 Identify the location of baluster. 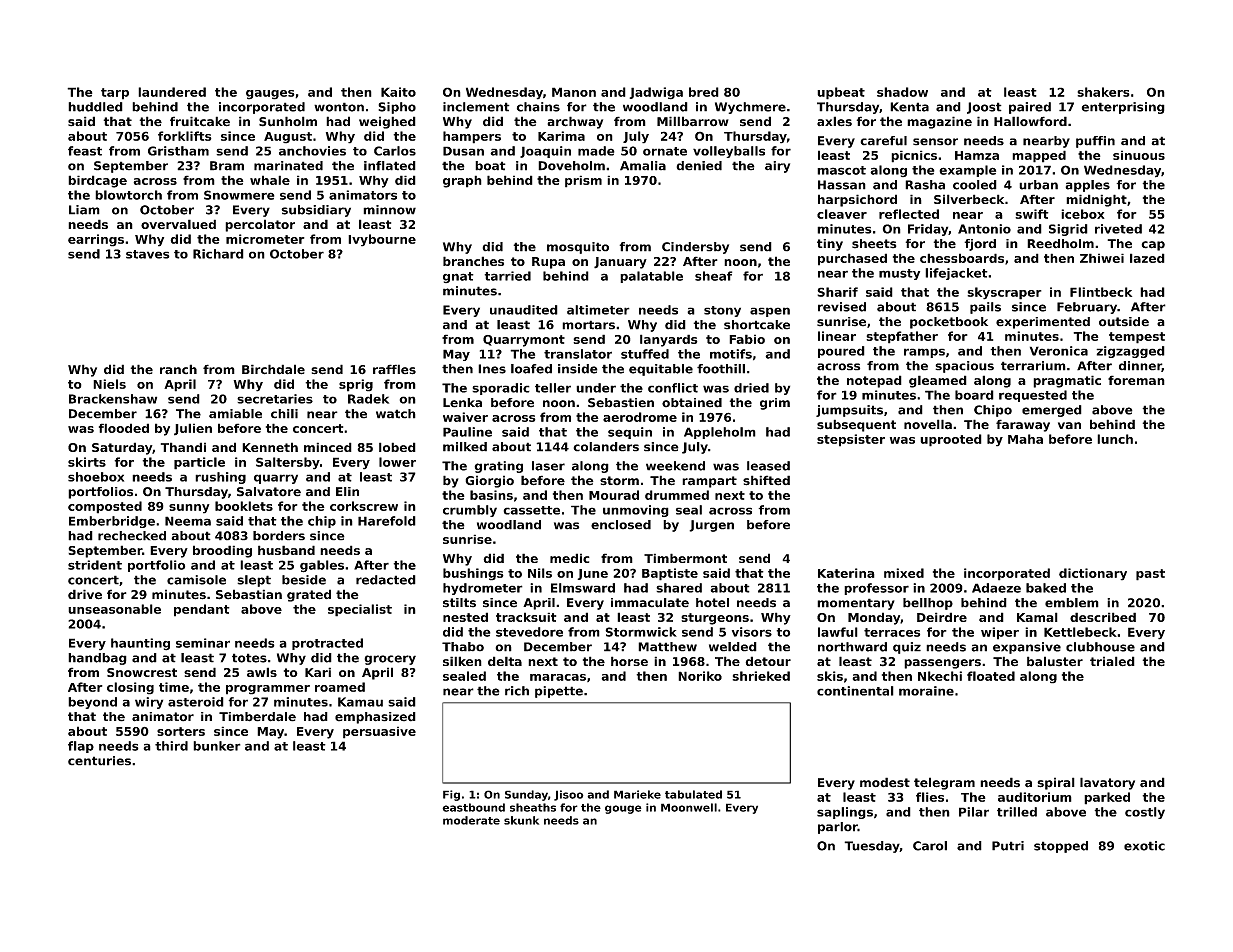
(1055, 661).
